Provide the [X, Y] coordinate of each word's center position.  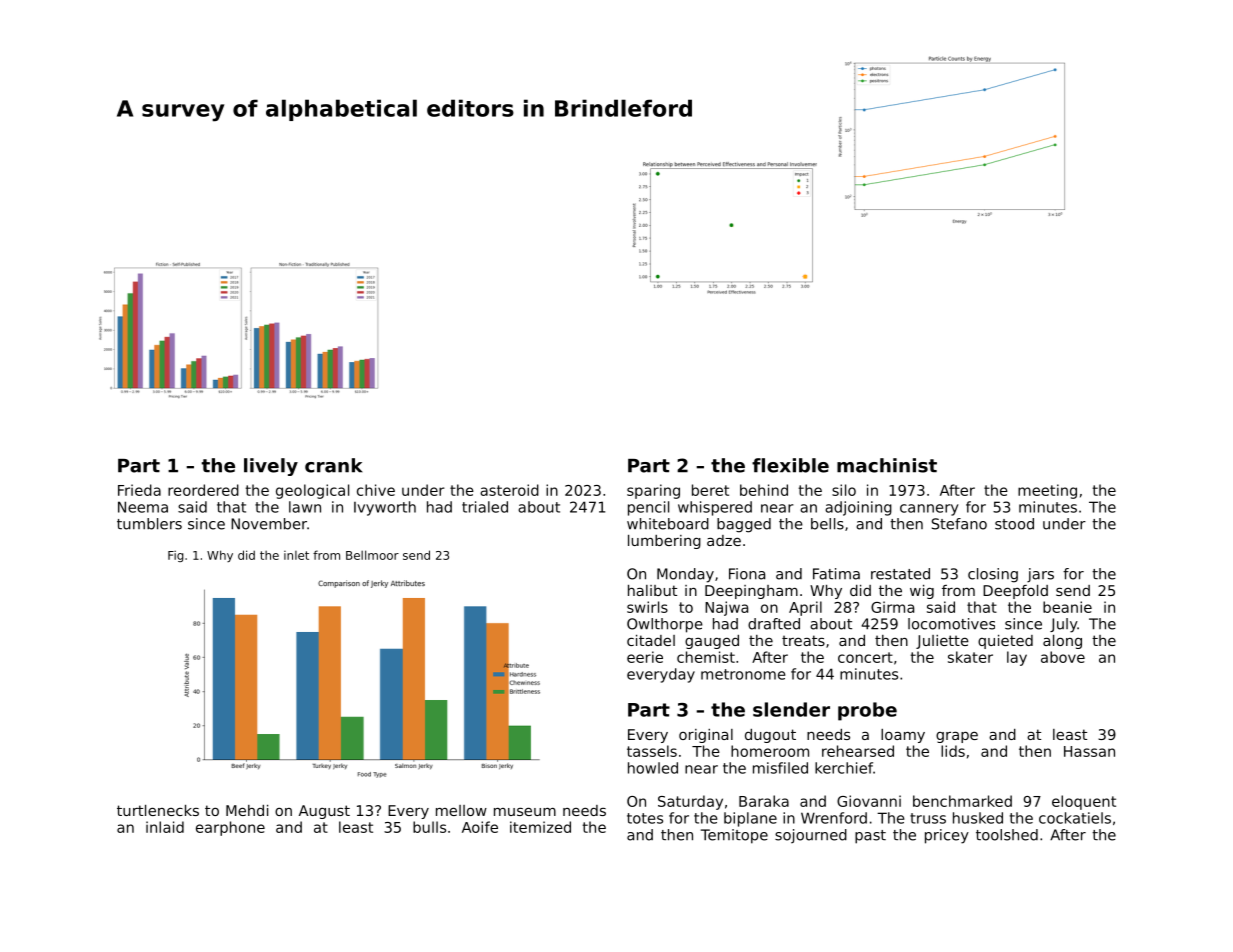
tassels [652, 751]
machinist [887, 465]
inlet [296, 555]
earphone [230, 828]
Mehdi [247, 810]
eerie [645, 657]
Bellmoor [372, 555]
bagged [744, 525]
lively [271, 467]
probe [867, 711]
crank [333, 465]
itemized [540, 827]
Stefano [959, 524]
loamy [903, 736]
